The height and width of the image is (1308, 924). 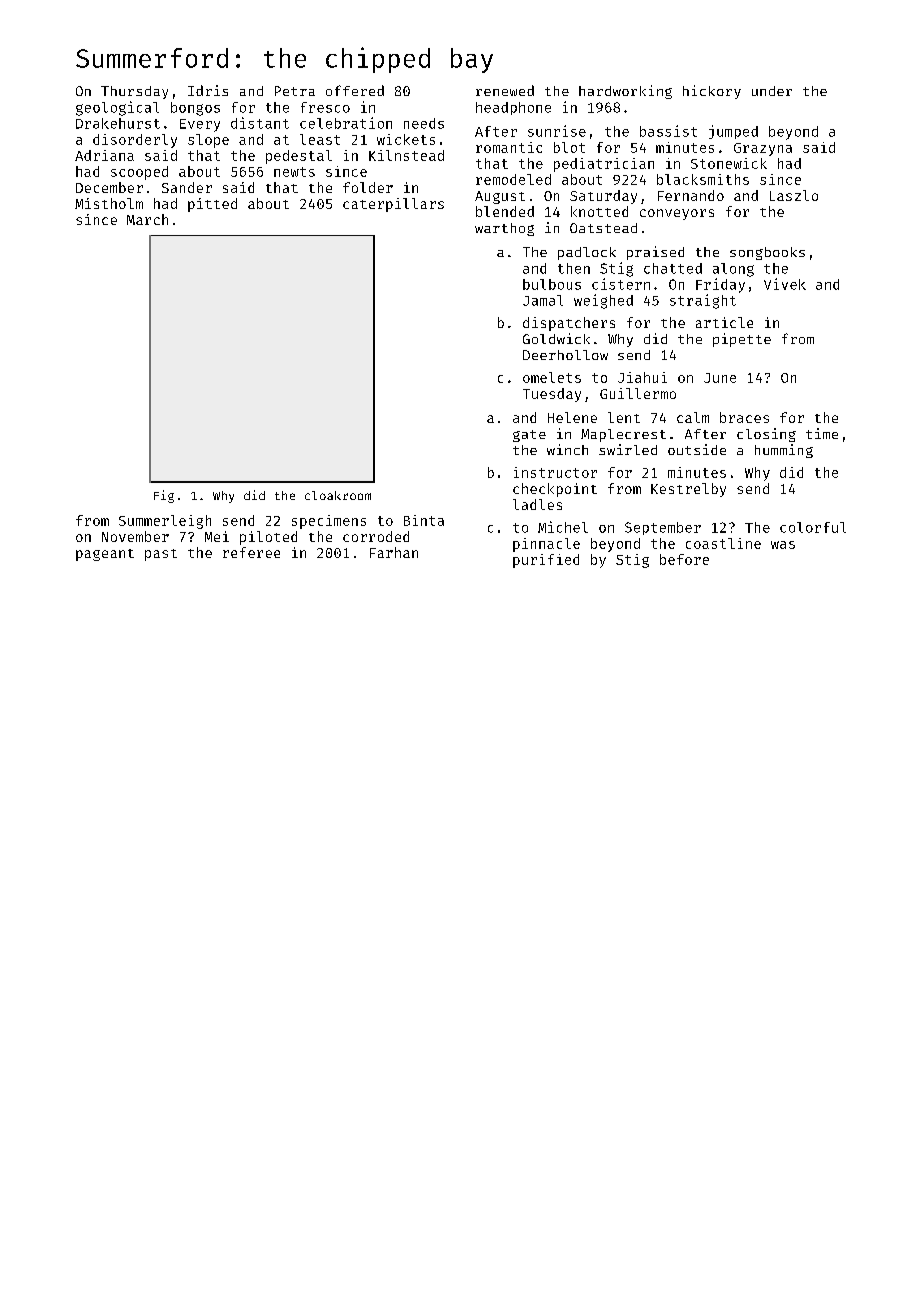 What do you see at coordinates (569, 324) in the image?
I see `dispatchers` at bounding box center [569, 324].
